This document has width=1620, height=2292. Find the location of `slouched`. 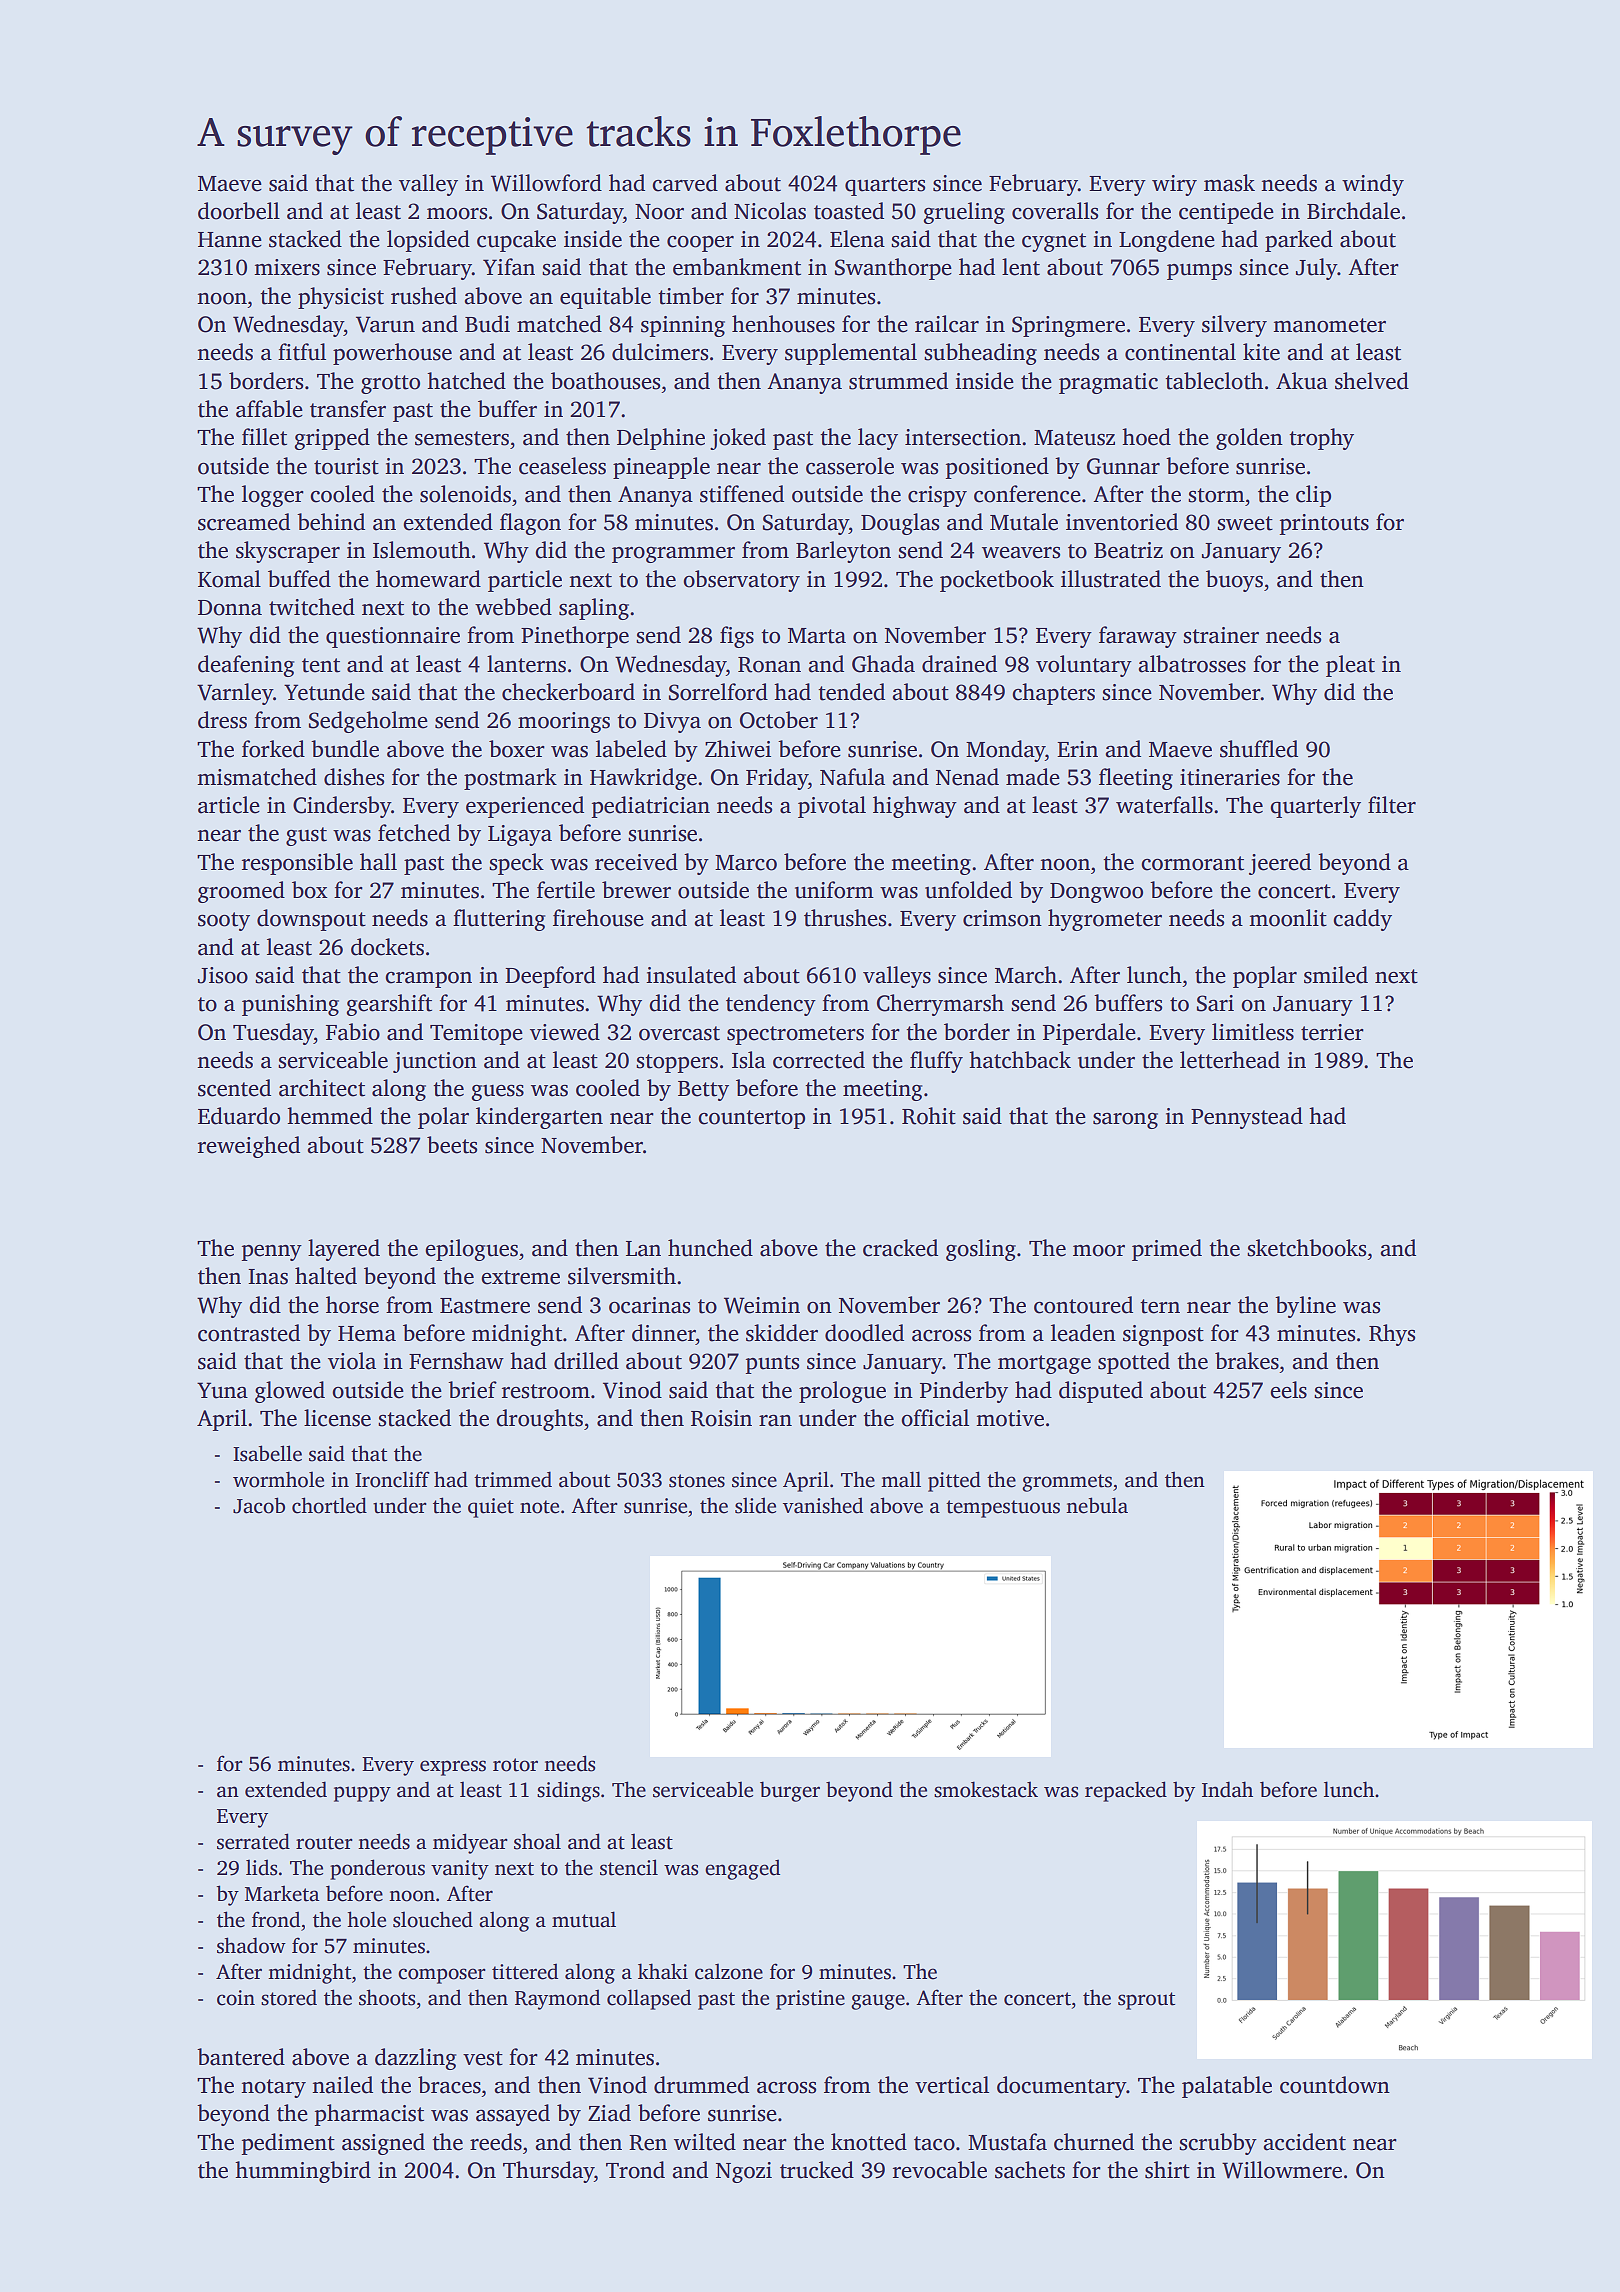

slouched is located at coordinates (433, 1919).
